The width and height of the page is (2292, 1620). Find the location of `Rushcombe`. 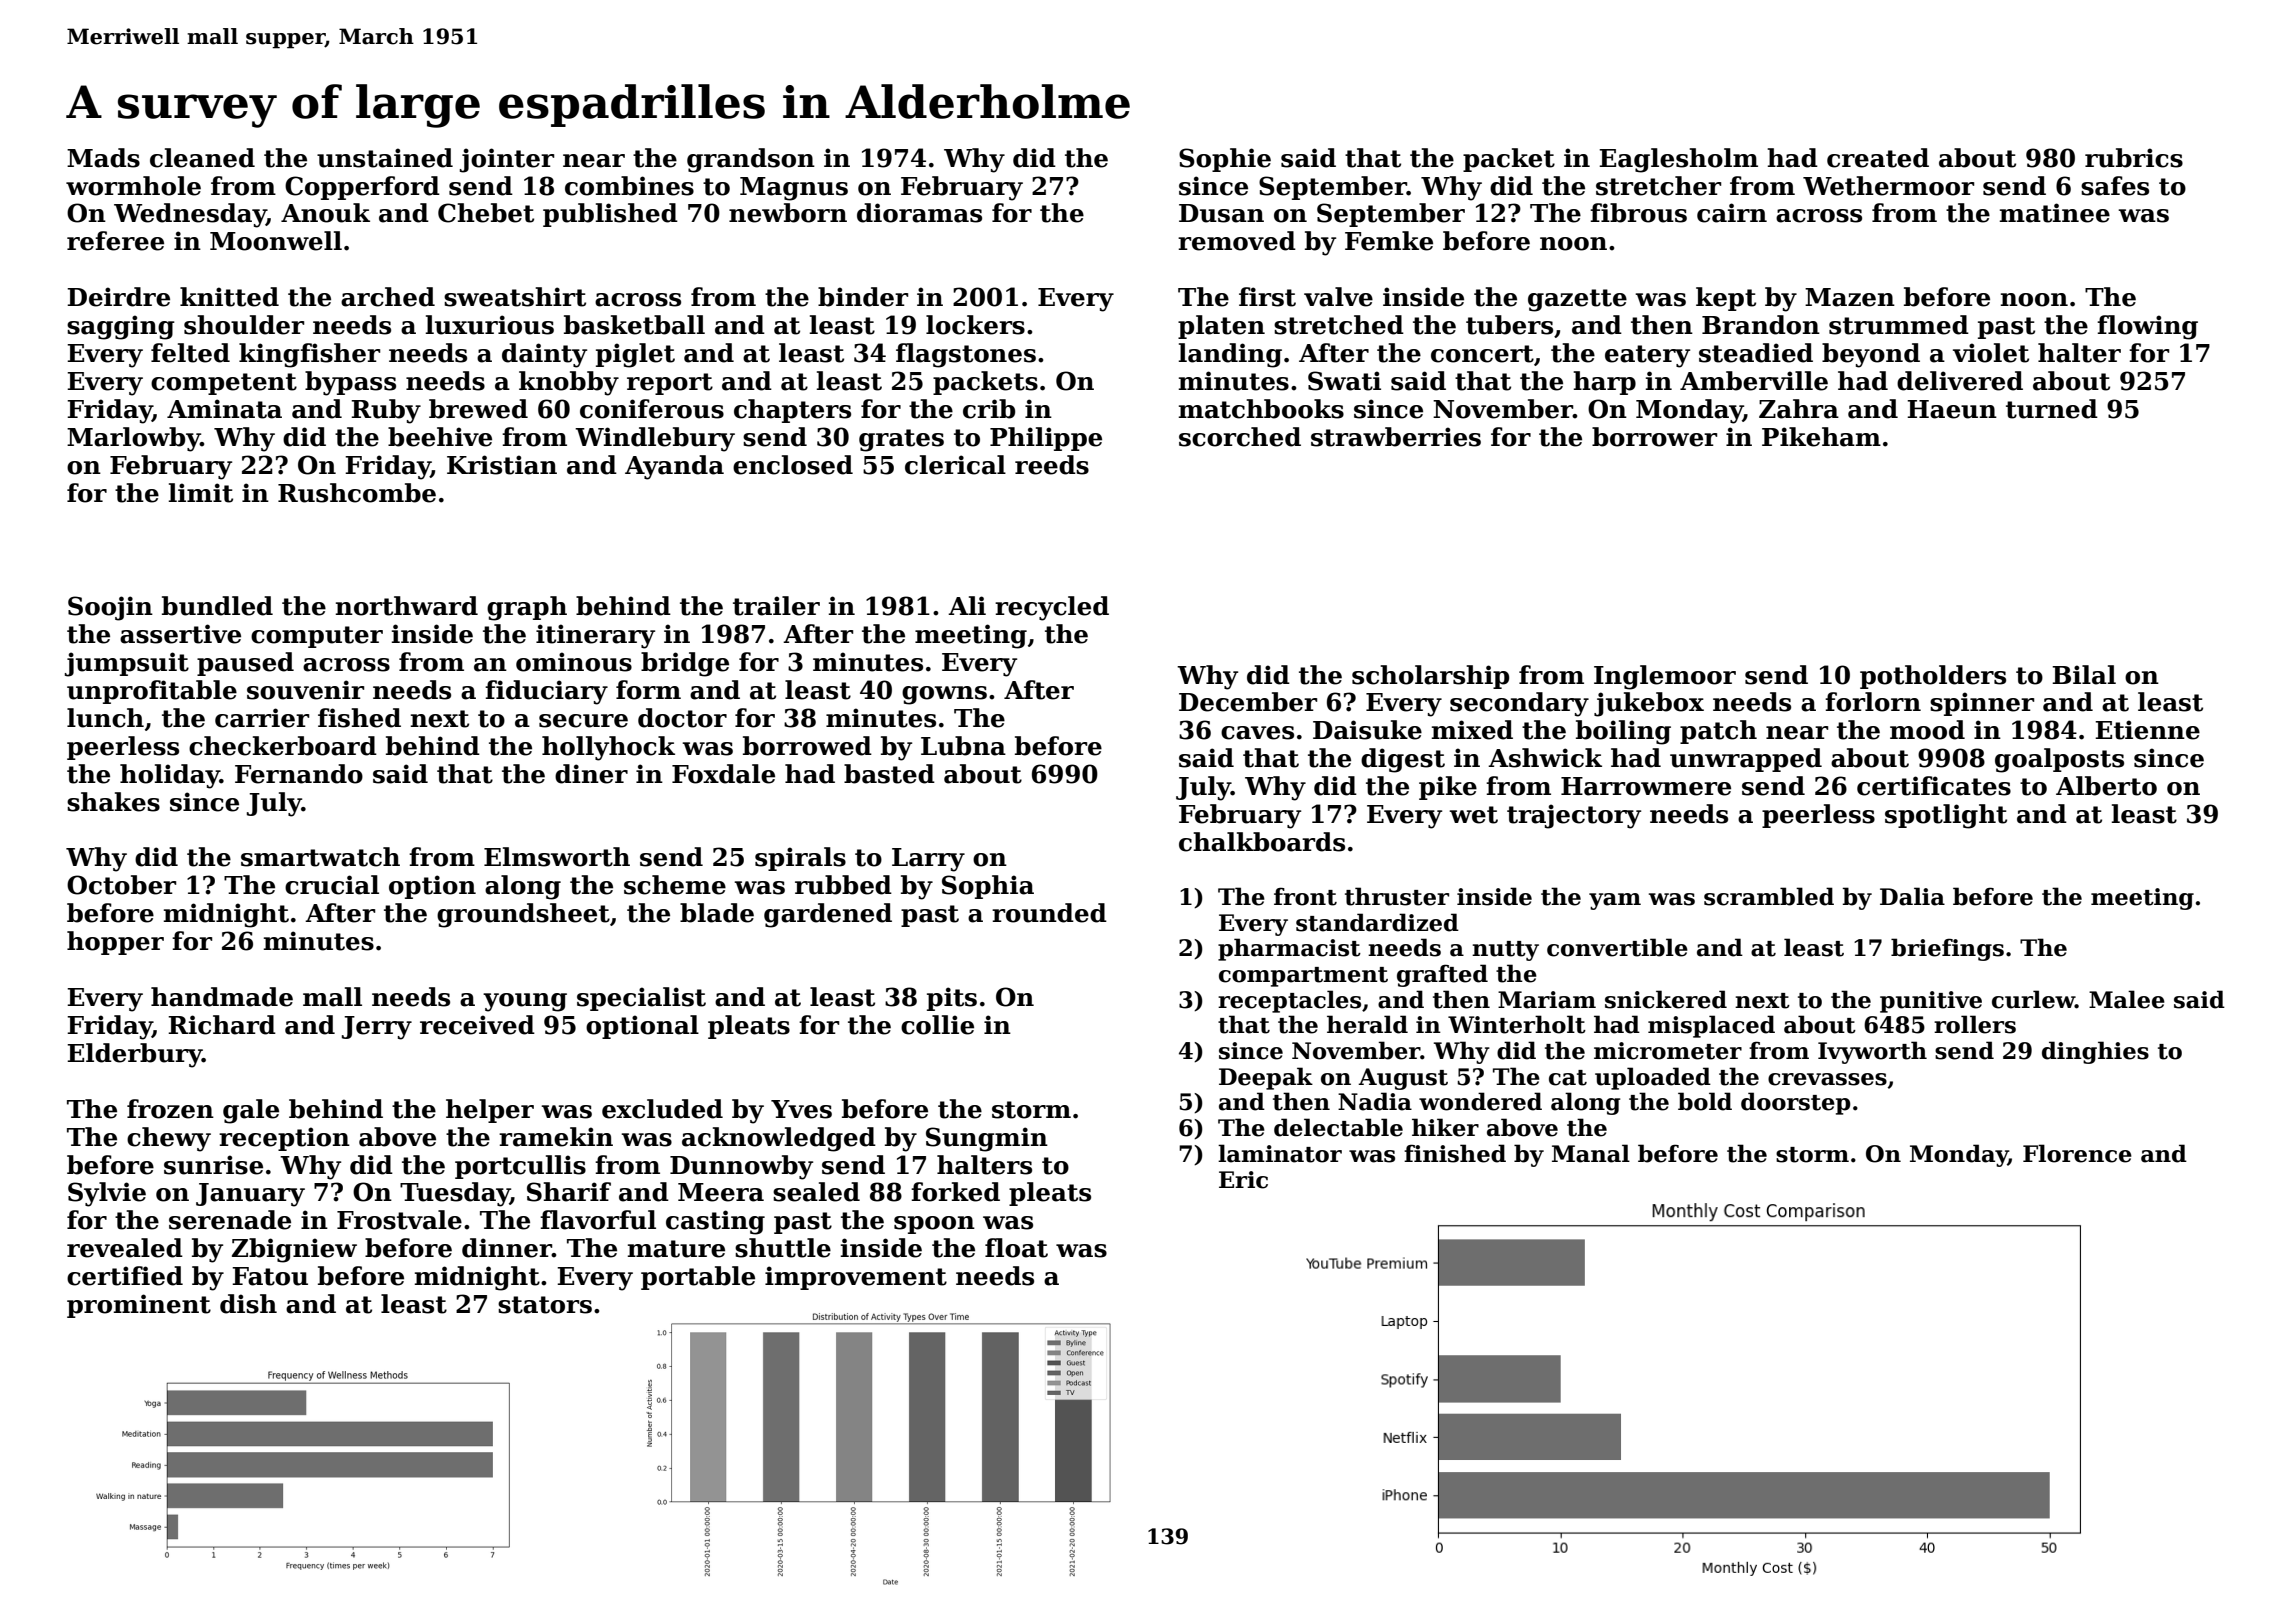

Rushcombe is located at coordinates (357, 493).
